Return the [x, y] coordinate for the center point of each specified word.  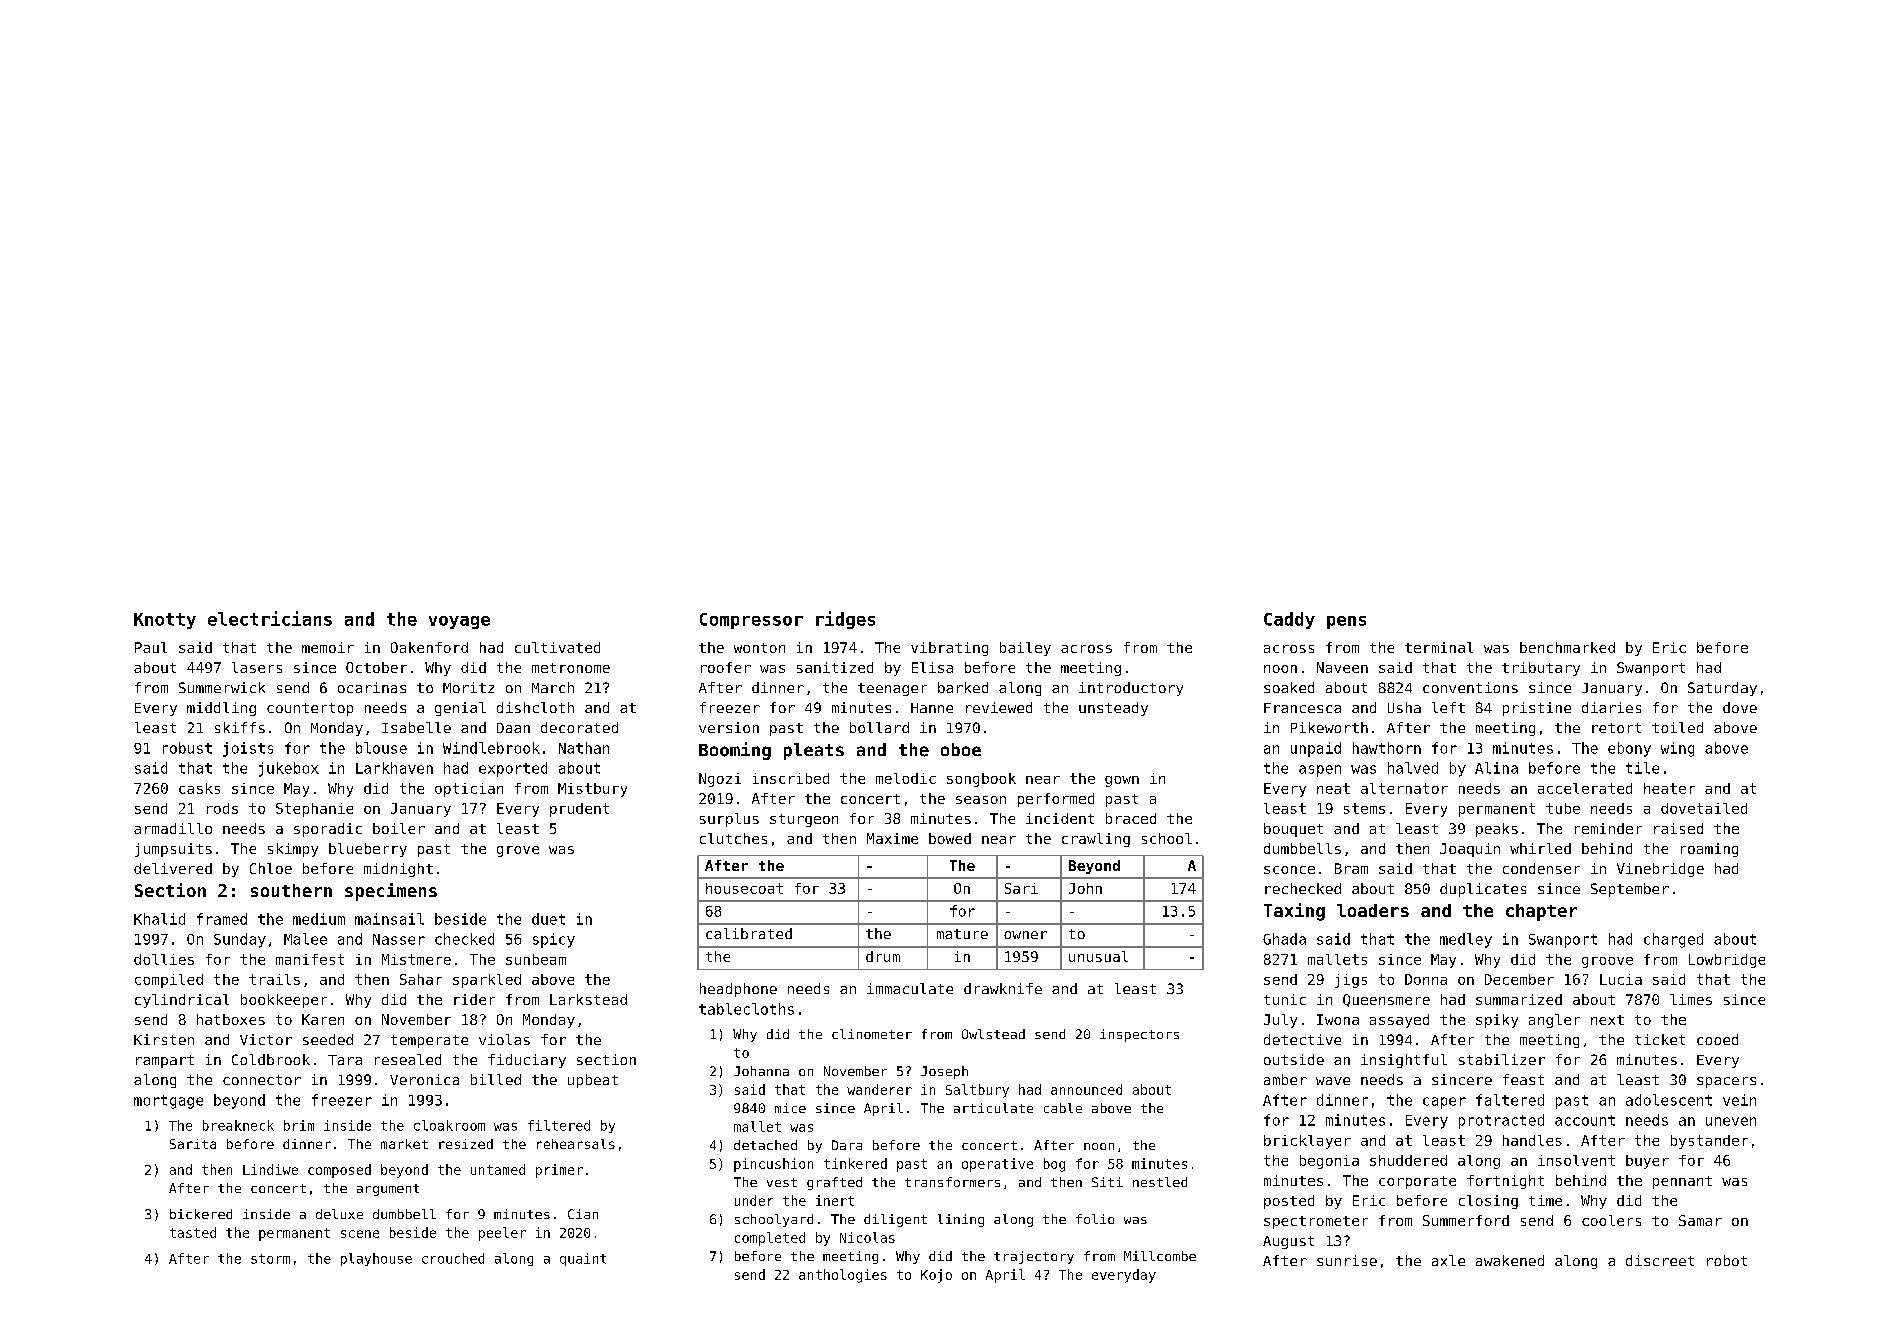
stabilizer [1502, 1059]
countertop [310, 709]
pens [1346, 622]
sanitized [835, 667]
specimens [391, 892]
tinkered [855, 1163]
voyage [459, 622]
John [1085, 888]
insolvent [1576, 1160]
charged [1673, 940]
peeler [502, 1234]
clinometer [872, 1034]
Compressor [751, 621]
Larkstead [588, 999]
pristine [1537, 709]
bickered [201, 1214]
